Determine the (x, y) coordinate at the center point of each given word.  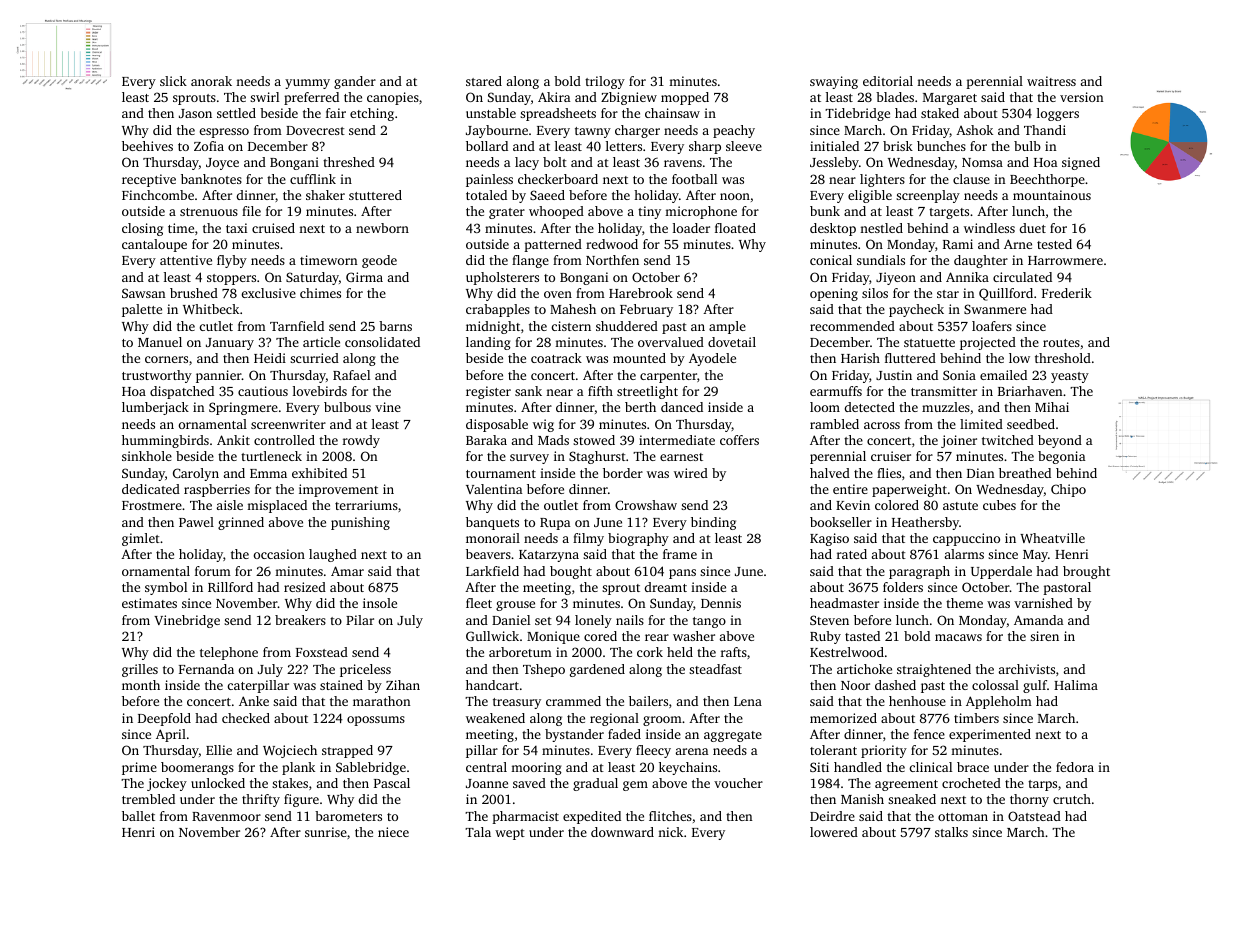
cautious (263, 391)
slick (173, 81)
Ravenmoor (226, 816)
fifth (600, 391)
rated (852, 554)
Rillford (230, 587)
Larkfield (492, 571)
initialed (834, 146)
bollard (487, 146)
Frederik (1067, 293)
